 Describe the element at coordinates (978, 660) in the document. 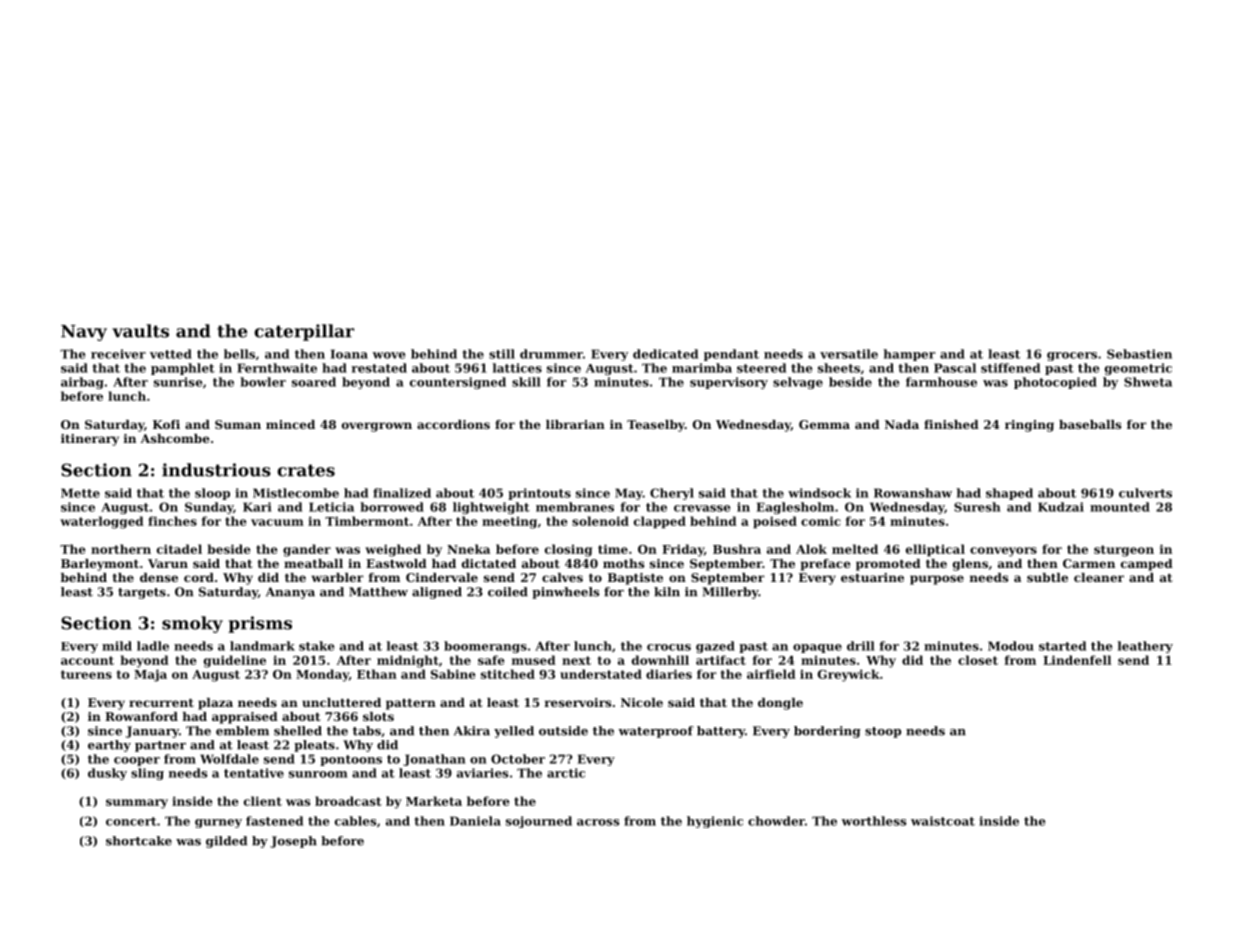

I see `closet` at that location.
